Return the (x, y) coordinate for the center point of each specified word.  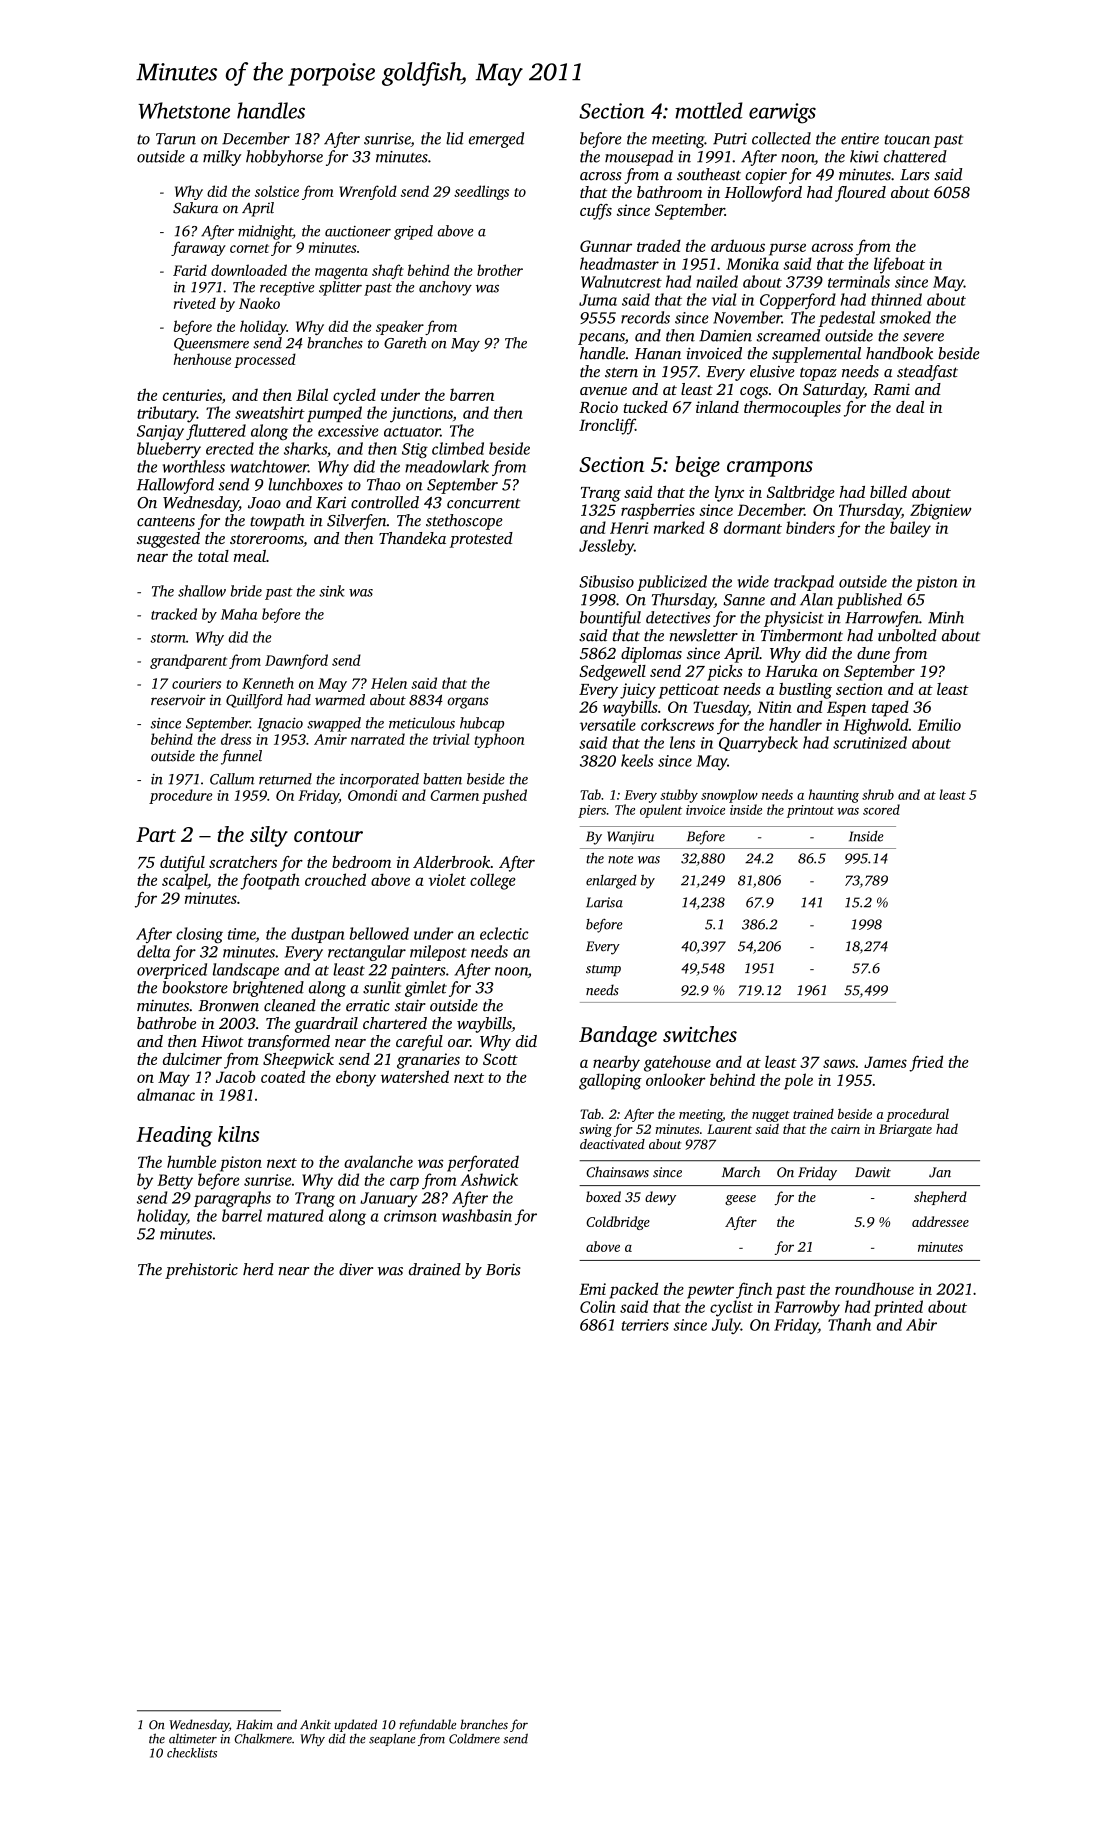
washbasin (477, 1215)
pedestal (847, 319)
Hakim (254, 1724)
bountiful (610, 619)
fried (926, 1063)
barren (472, 395)
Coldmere (474, 1738)
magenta (341, 273)
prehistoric (201, 1271)
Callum (232, 779)
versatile (608, 724)
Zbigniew (941, 511)
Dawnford (296, 661)
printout (810, 811)
